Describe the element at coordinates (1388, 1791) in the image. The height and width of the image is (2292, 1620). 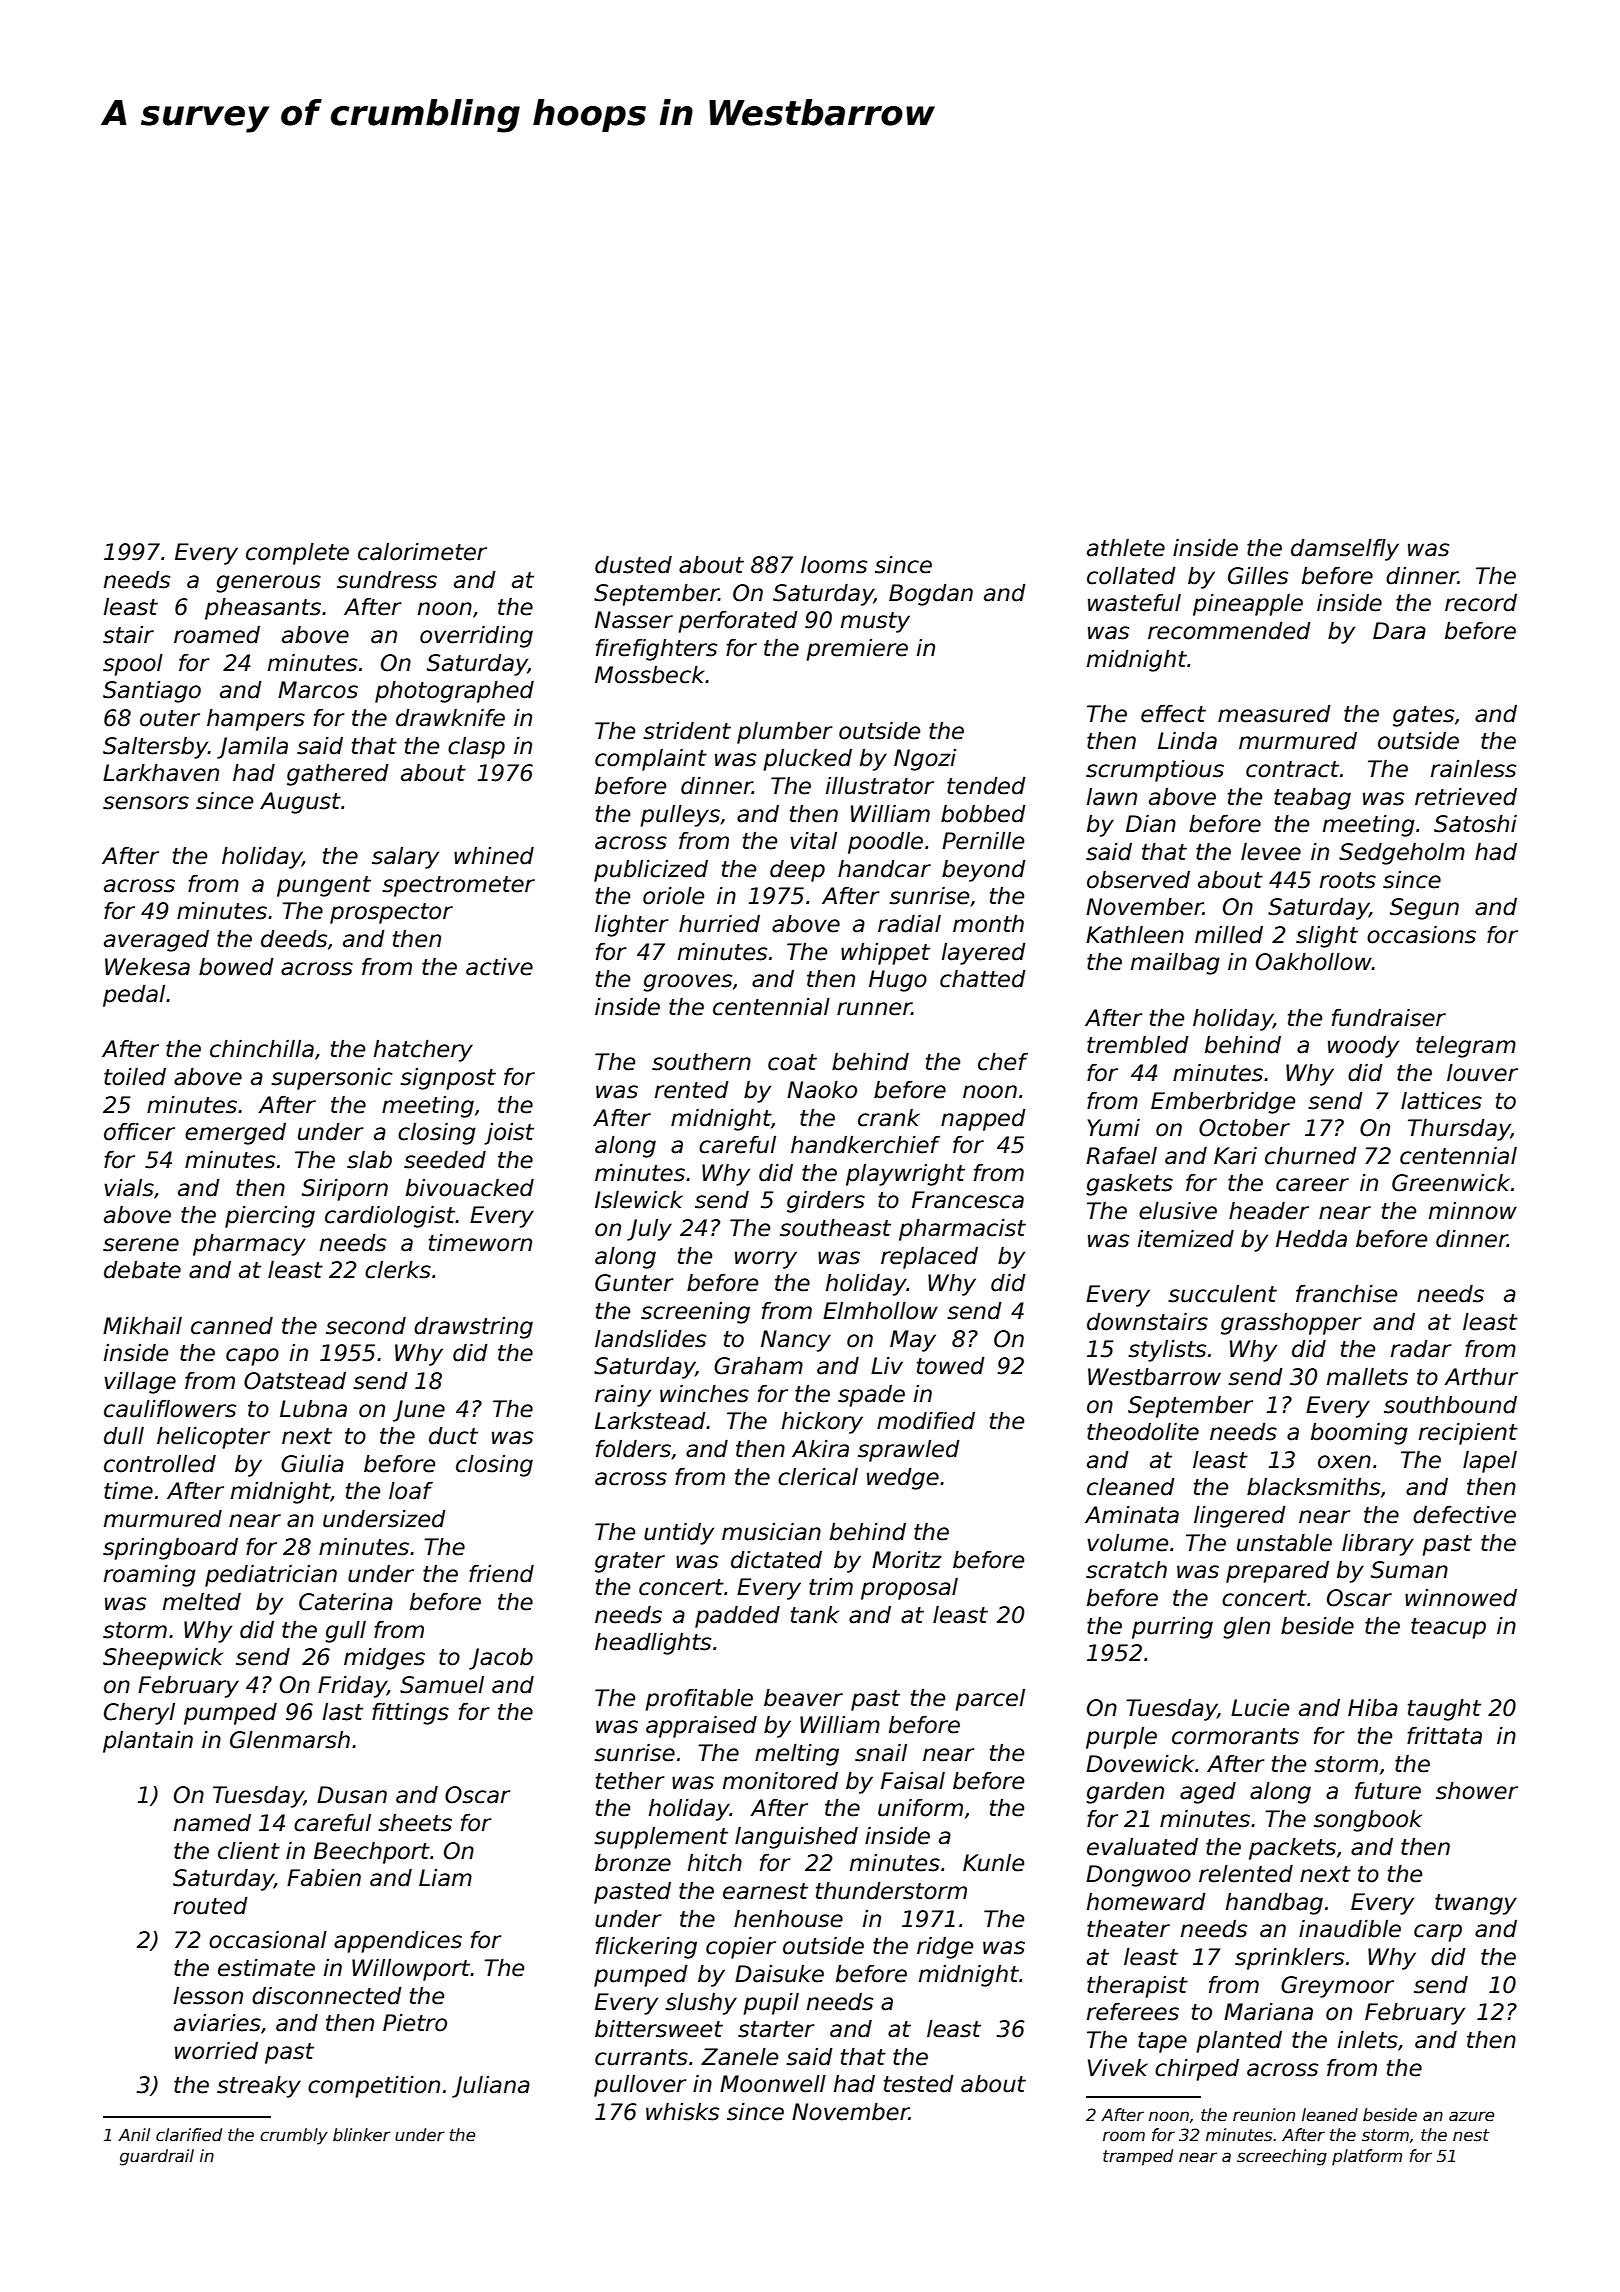
I see `future` at that location.
